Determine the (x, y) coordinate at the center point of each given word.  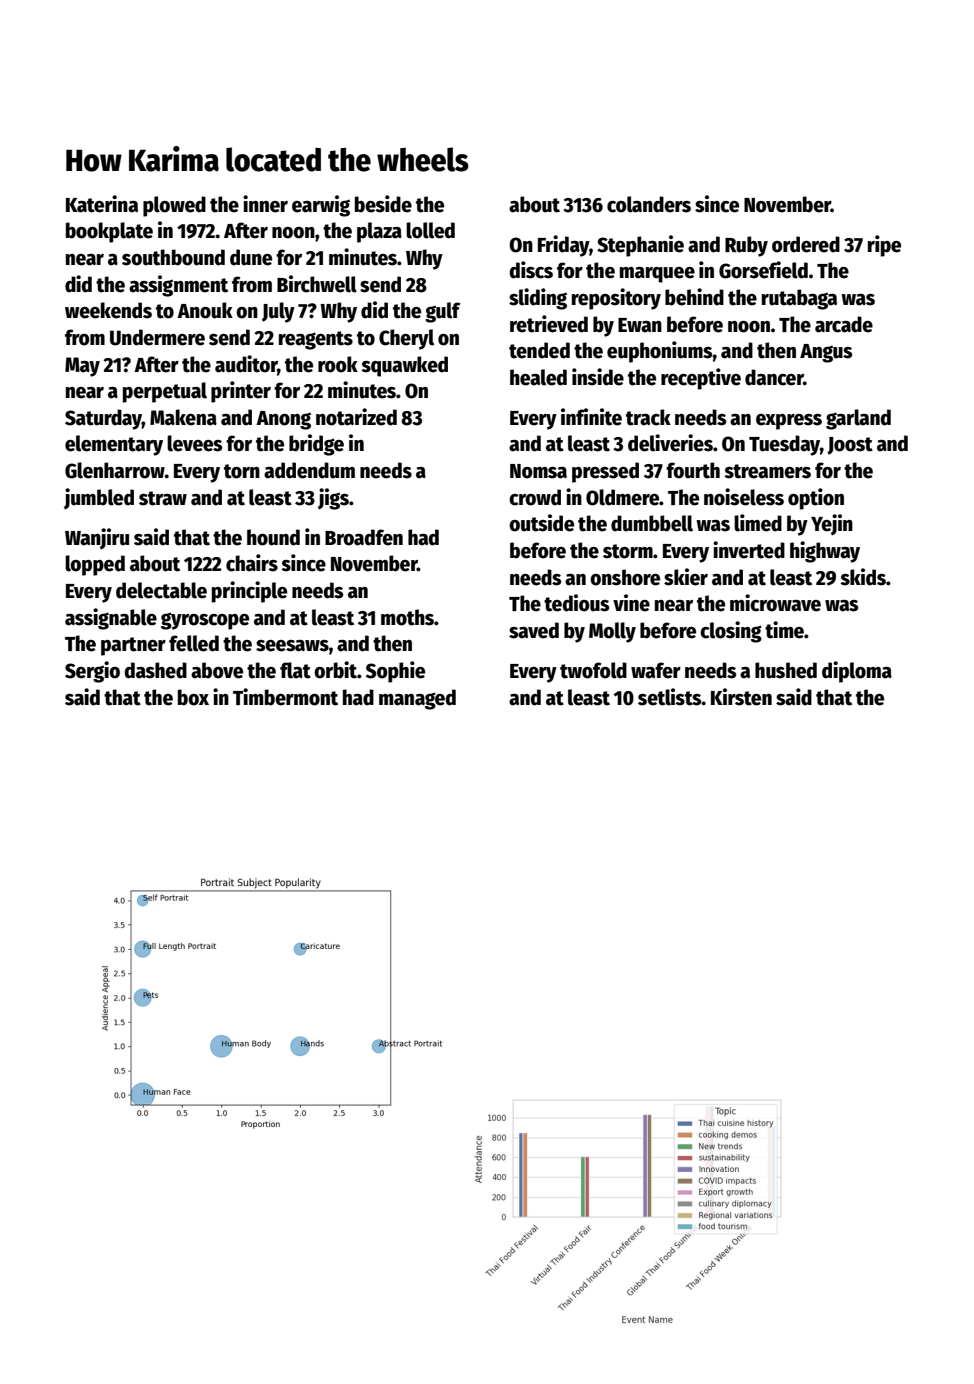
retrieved (549, 324)
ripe (884, 246)
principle (249, 592)
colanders (649, 204)
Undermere (157, 337)
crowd (535, 497)
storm (628, 551)
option (816, 499)
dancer (774, 377)
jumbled (99, 499)
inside (598, 377)
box (193, 697)
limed (758, 523)
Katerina (102, 204)
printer (241, 392)
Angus (826, 353)
